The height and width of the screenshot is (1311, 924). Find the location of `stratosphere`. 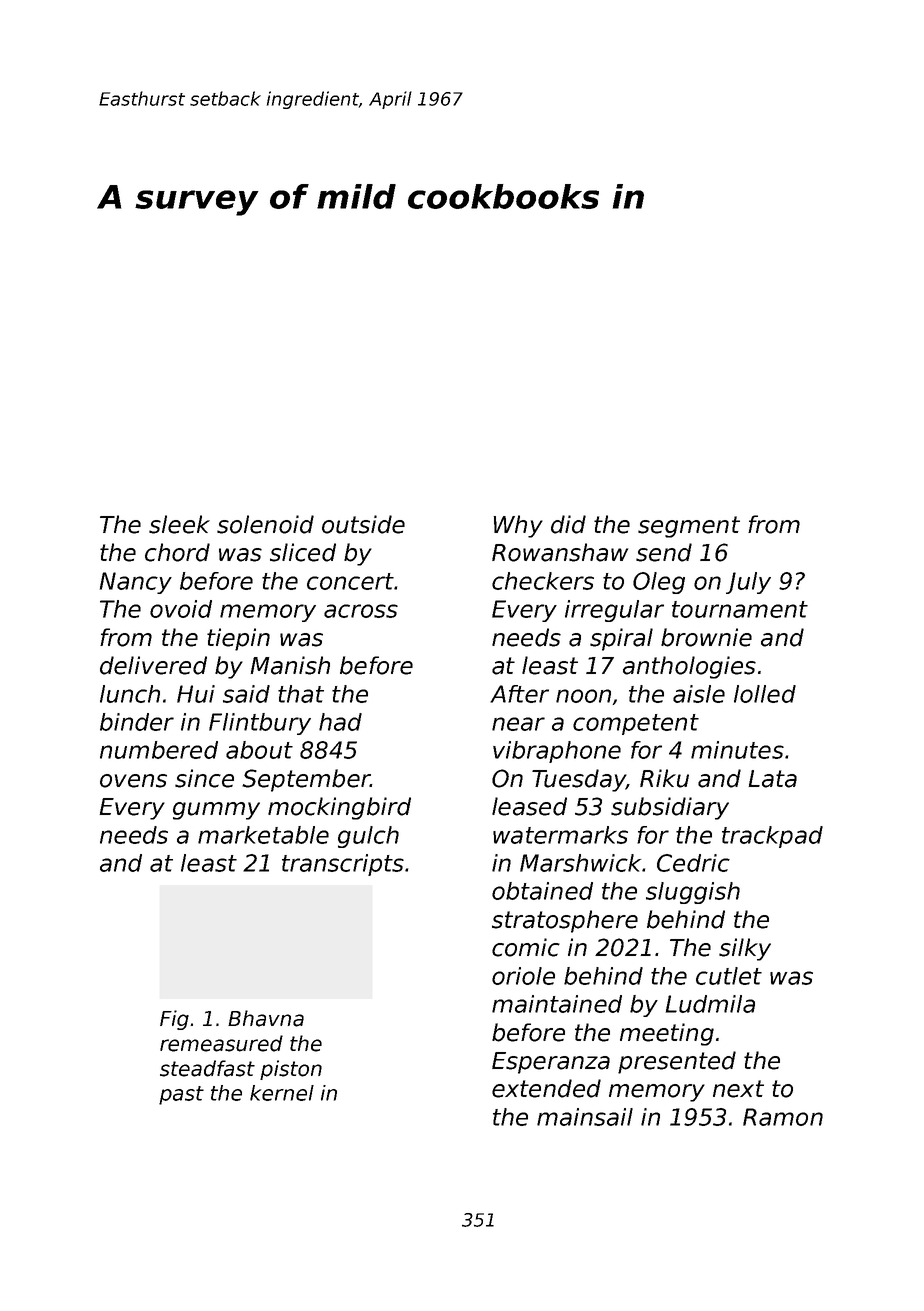

stratosphere is located at coordinates (565, 921).
